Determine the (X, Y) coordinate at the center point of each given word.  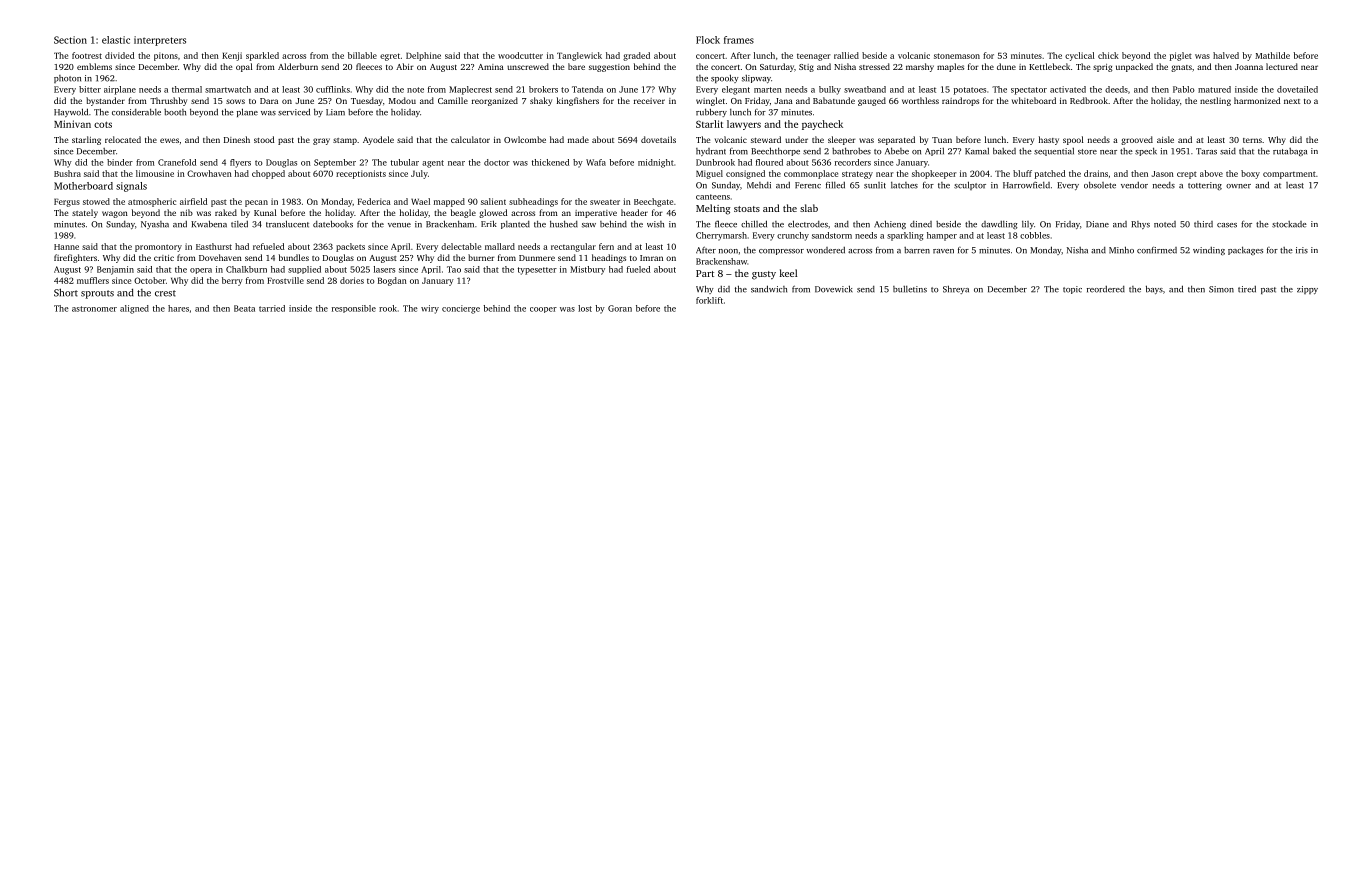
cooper (543, 310)
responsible (354, 309)
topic (1072, 290)
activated (1068, 89)
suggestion (609, 68)
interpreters (160, 41)
